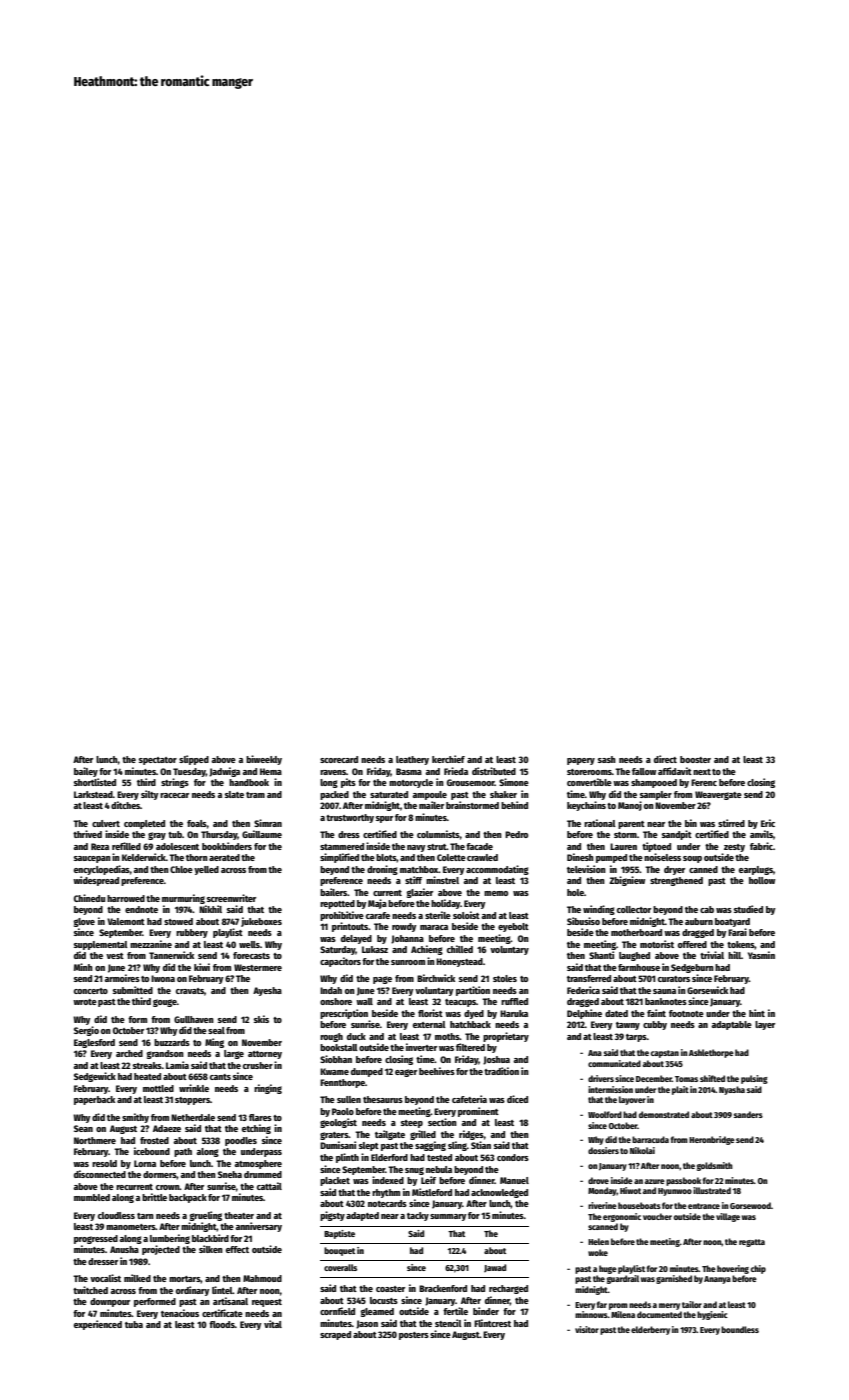 This image has height=1400, width=849. I want to click on pulsing, so click(754, 1079).
